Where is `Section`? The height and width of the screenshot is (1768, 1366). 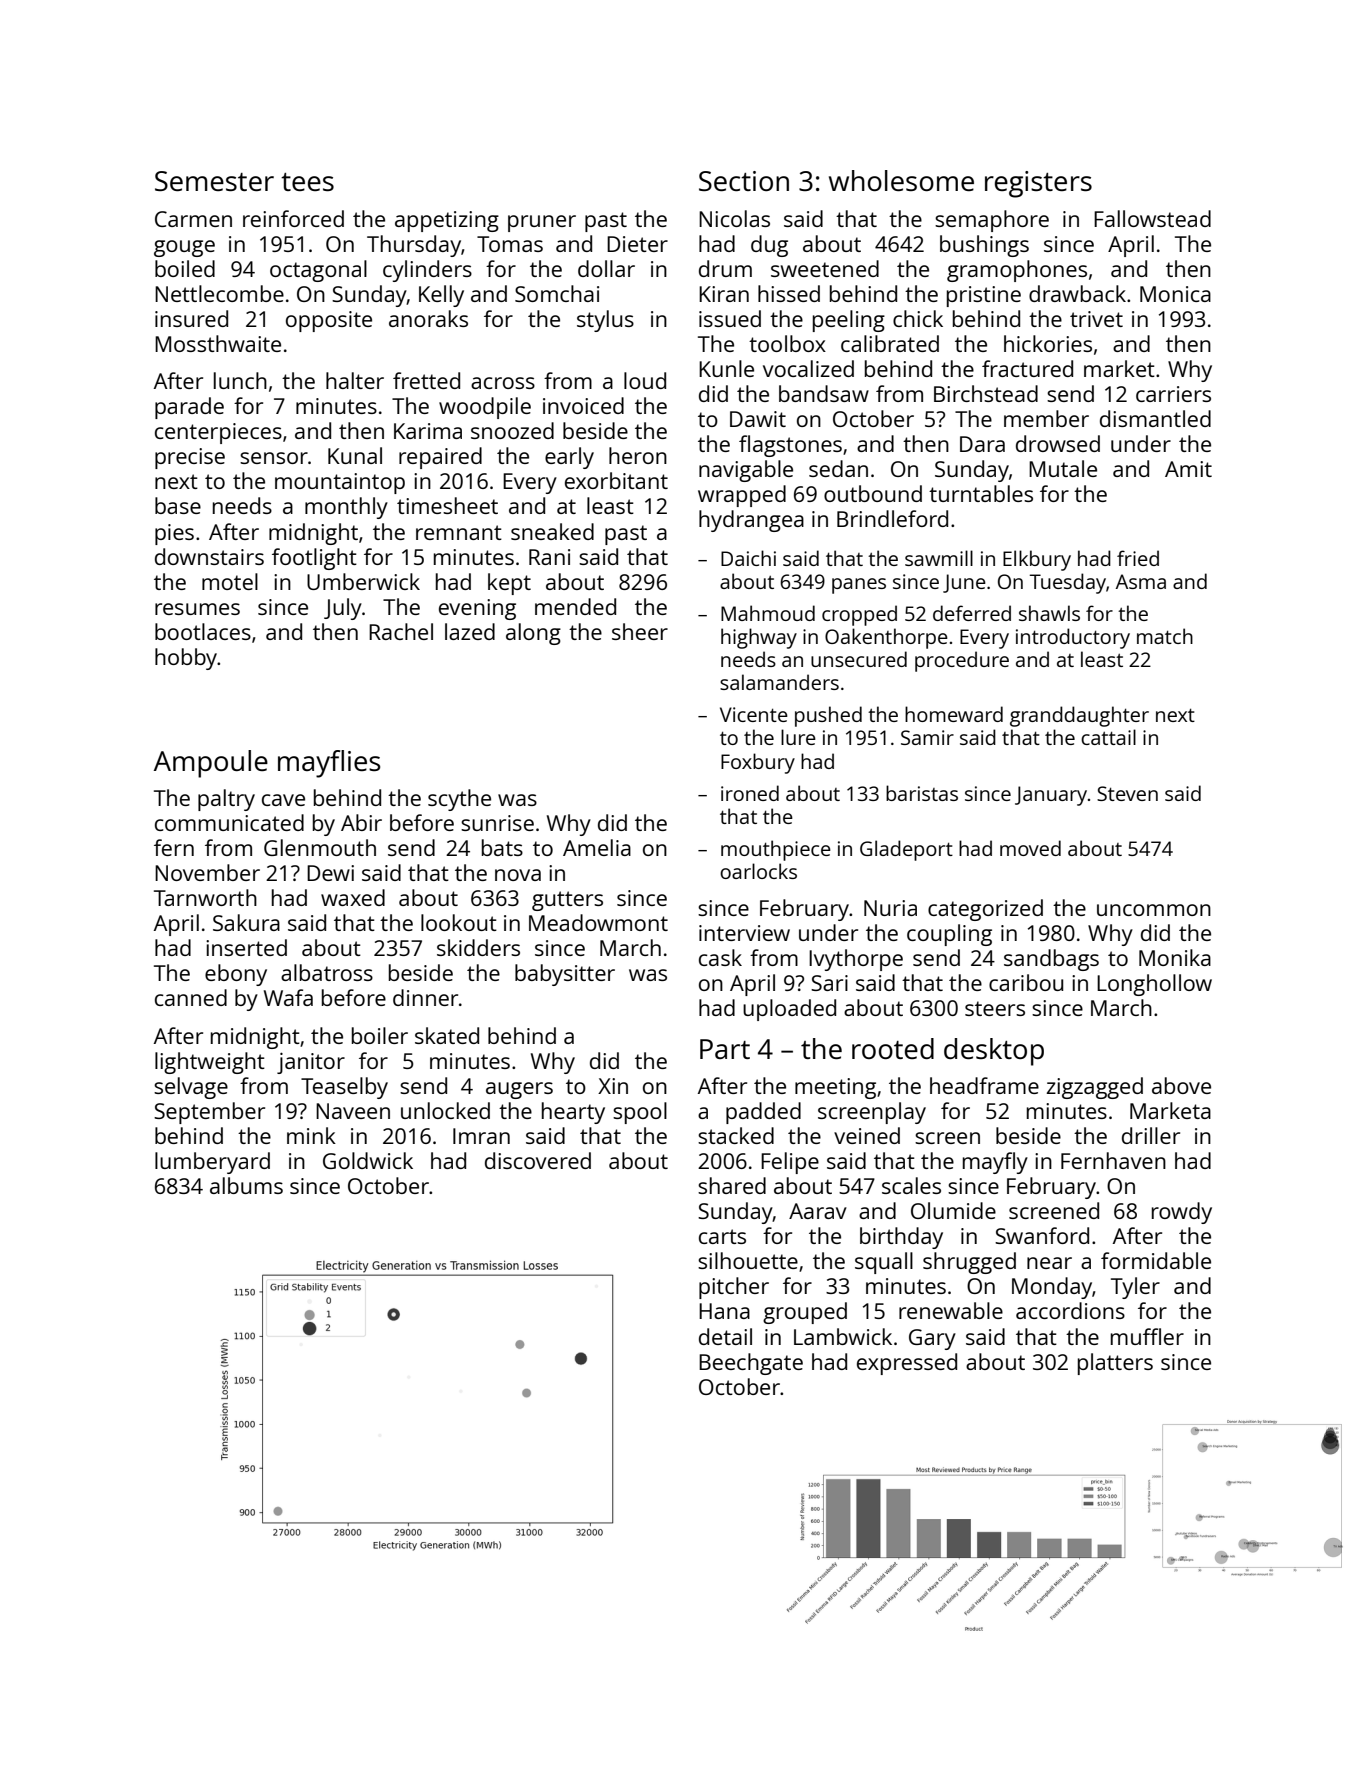
Section is located at coordinates (744, 181).
